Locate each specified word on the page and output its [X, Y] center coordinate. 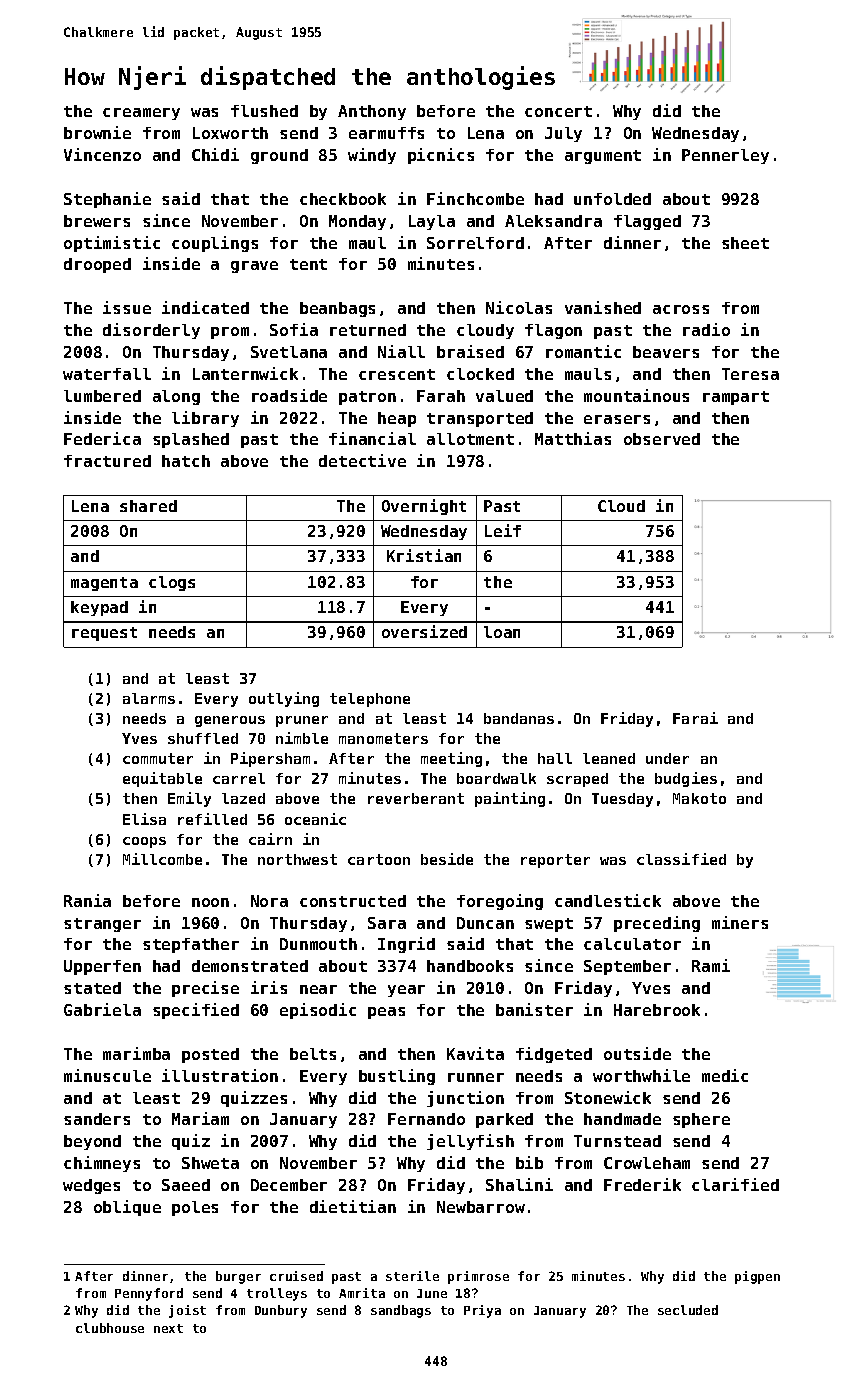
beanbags [337, 309]
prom [230, 333]
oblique [127, 1208]
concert [558, 111]
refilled [212, 819]
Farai [695, 718]
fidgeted [554, 1055]
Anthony [372, 112]
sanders [97, 1119]
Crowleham [647, 1163]
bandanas [519, 718]
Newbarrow [481, 1207]
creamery [141, 114]
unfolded [612, 199]
